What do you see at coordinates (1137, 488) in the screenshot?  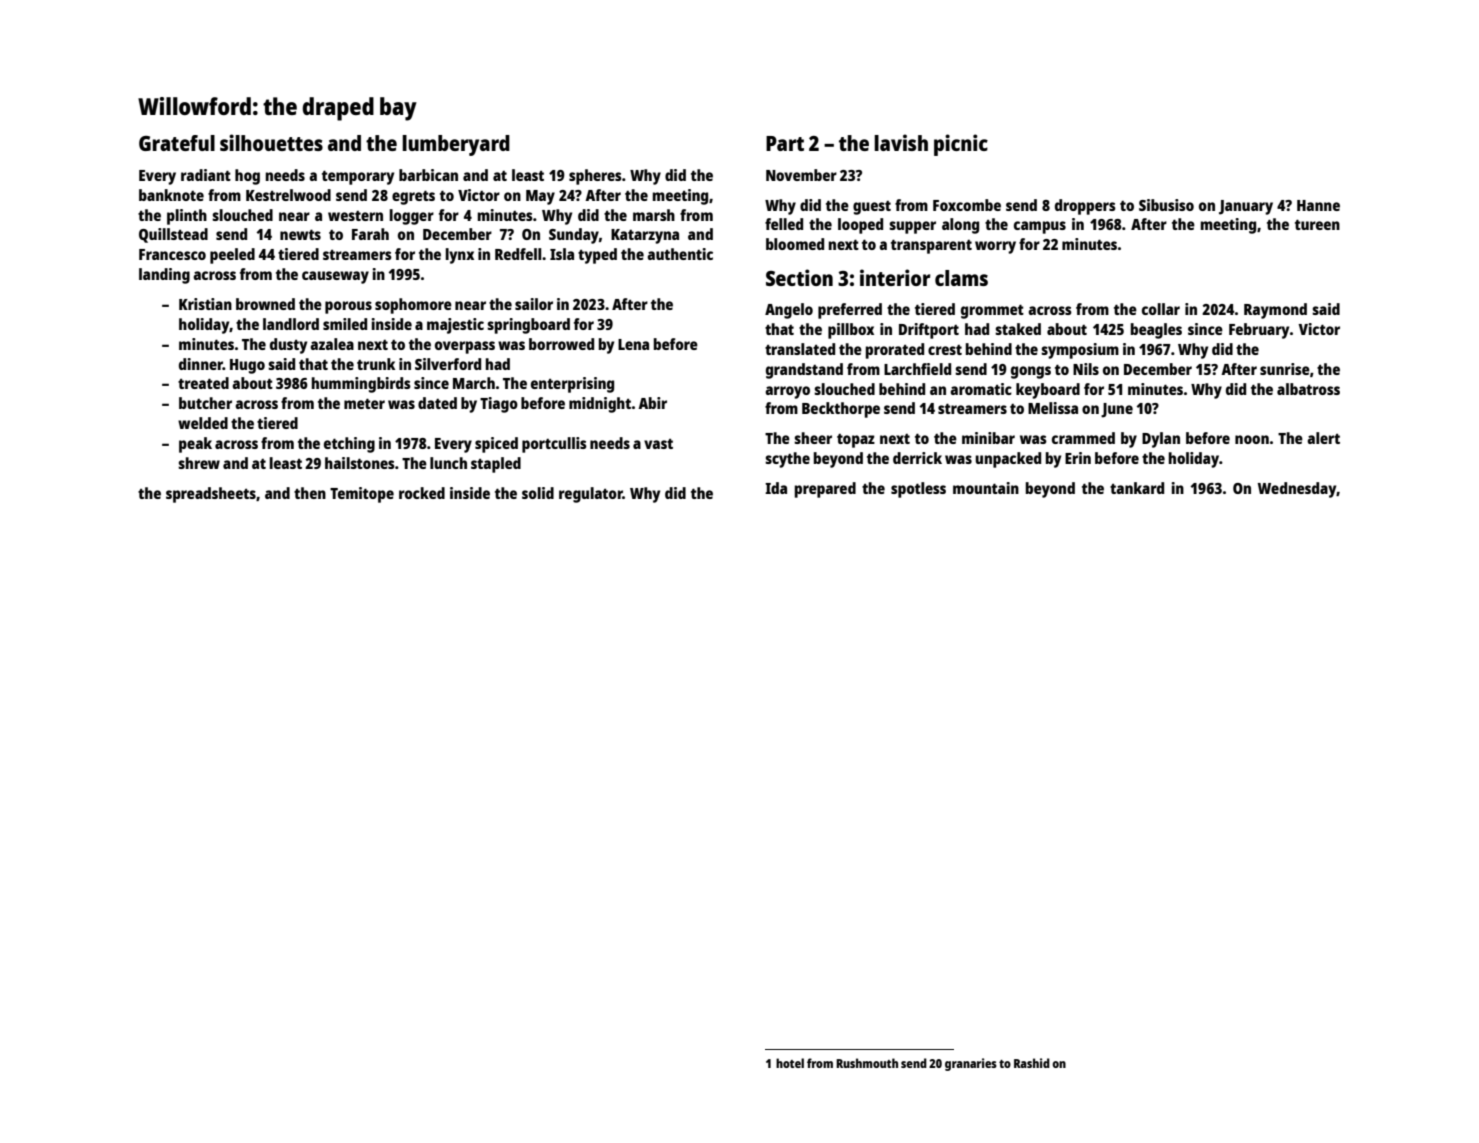 I see `tankard` at bounding box center [1137, 488].
